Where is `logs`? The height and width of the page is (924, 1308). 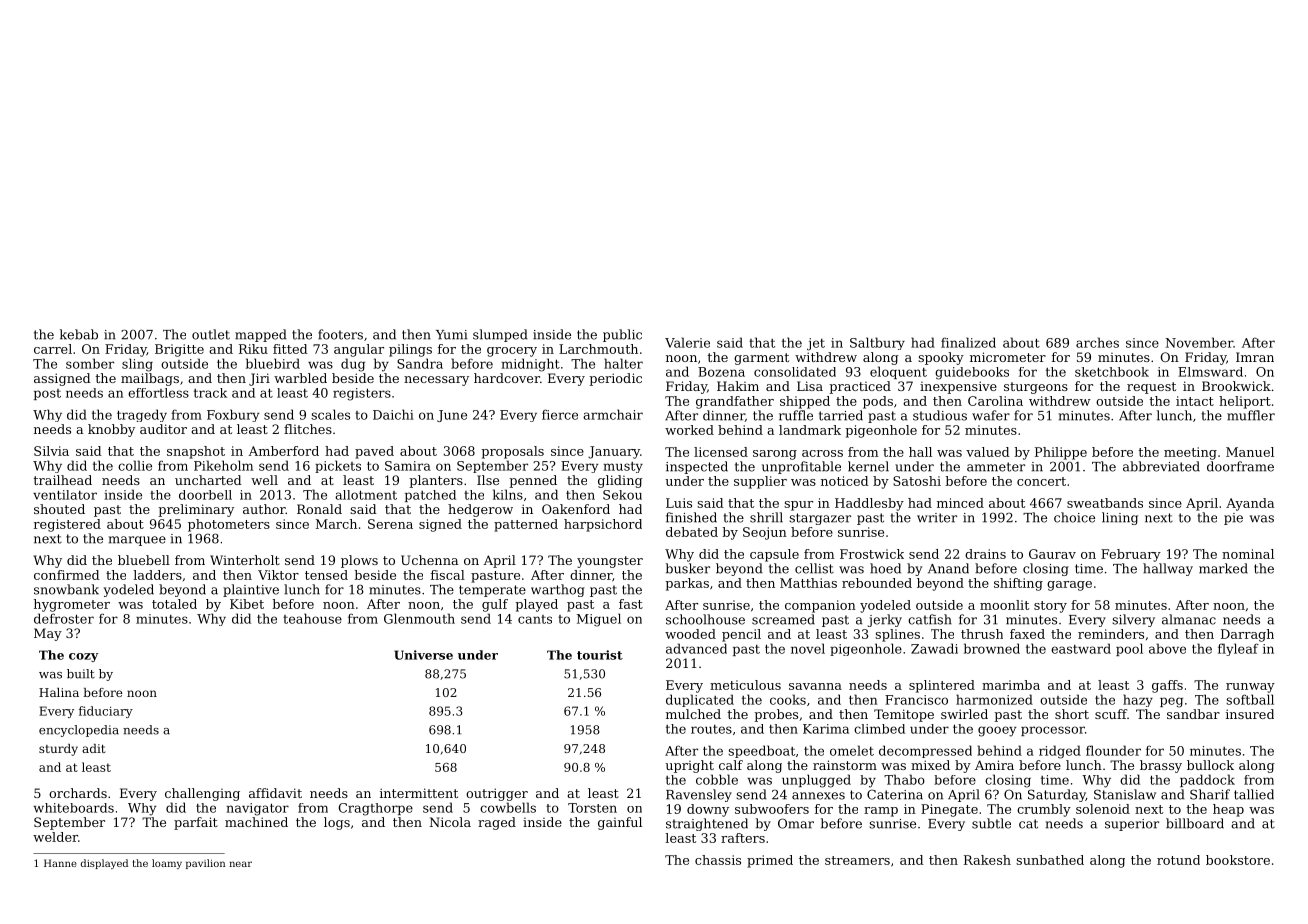 logs is located at coordinates (337, 823).
